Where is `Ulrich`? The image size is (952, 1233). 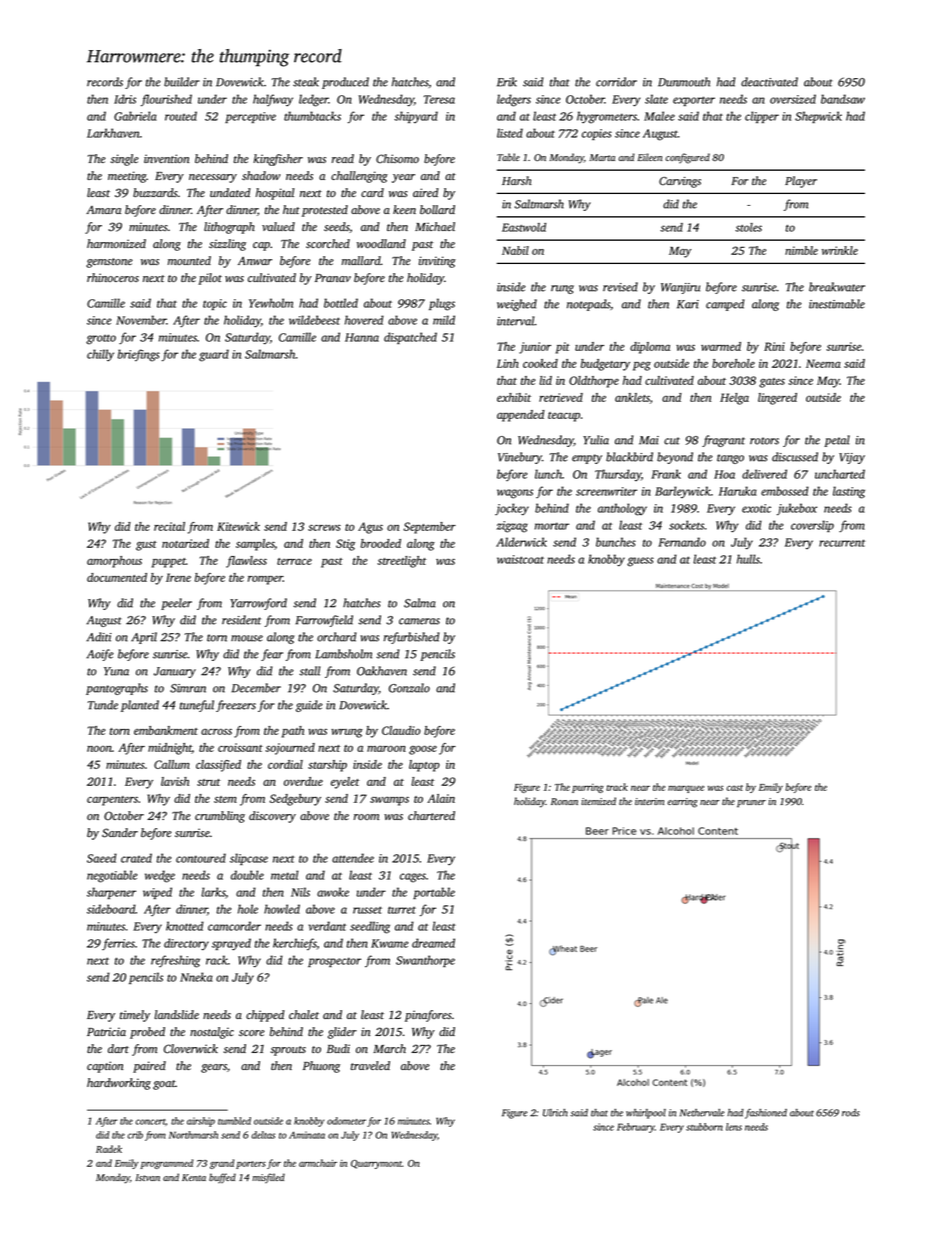 Ulrich is located at coordinates (555, 1113).
